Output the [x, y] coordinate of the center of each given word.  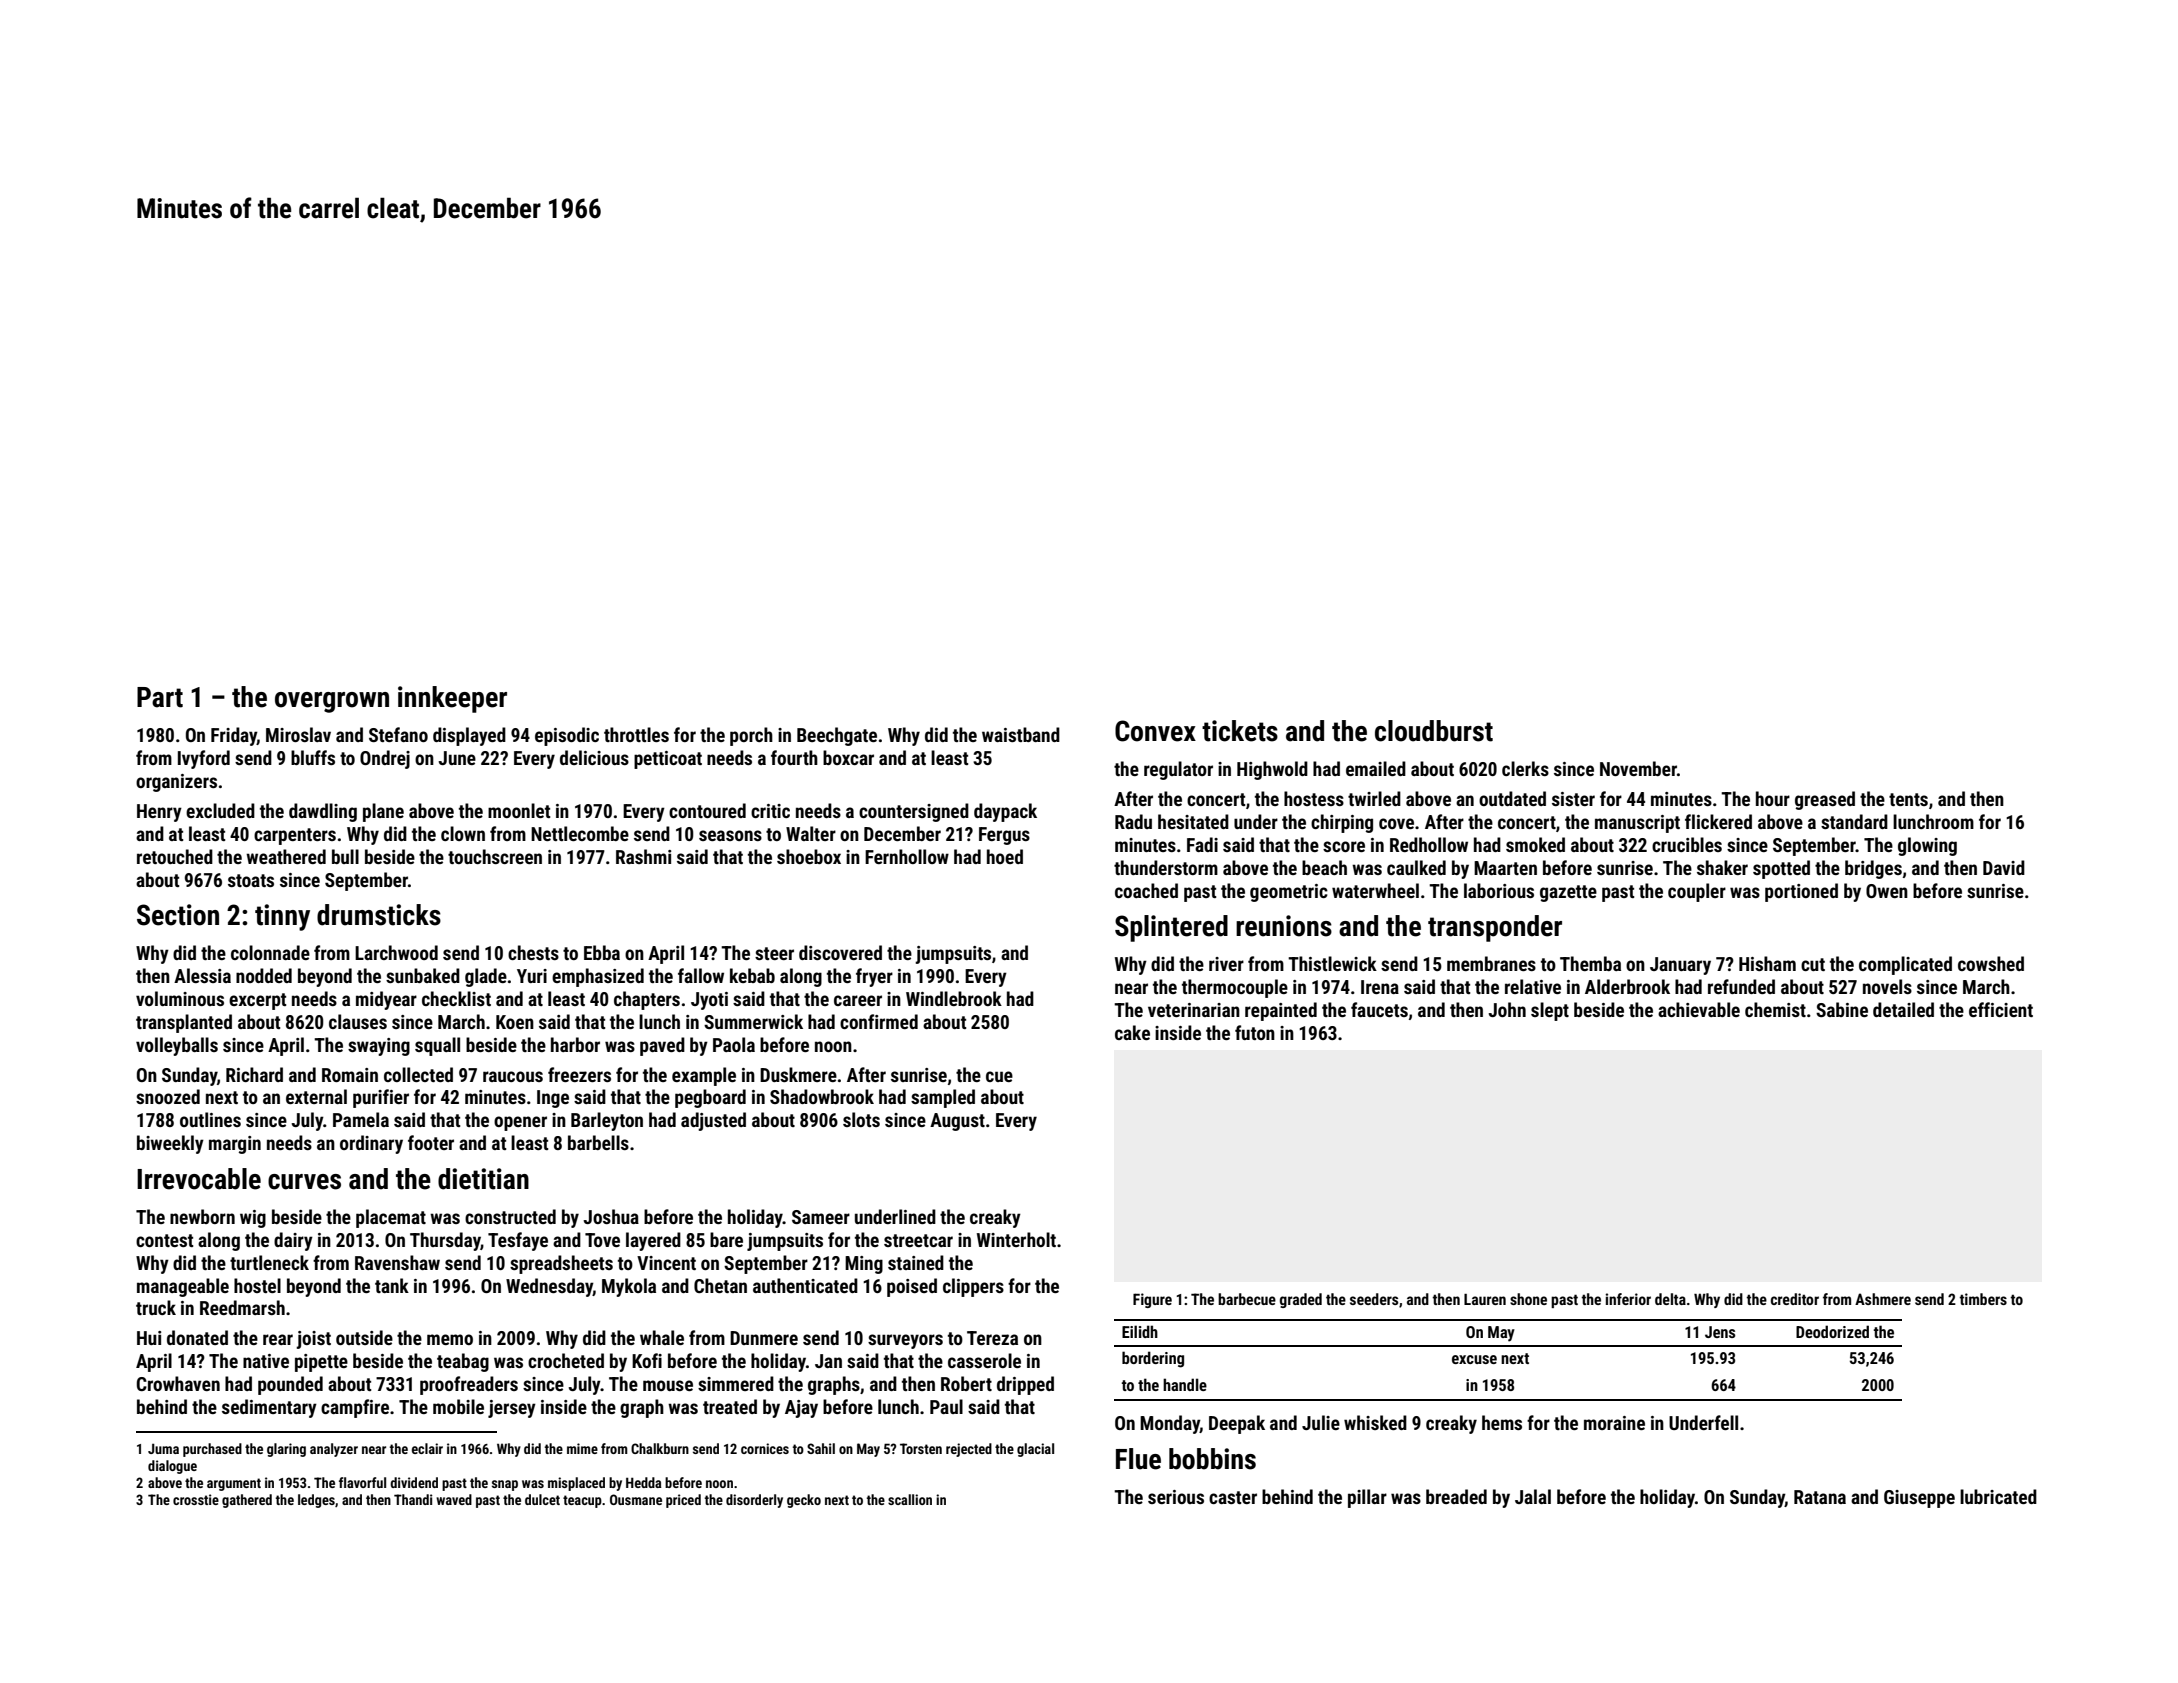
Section [178, 915]
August [957, 1122]
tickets [1240, 731]
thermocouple [1235, 988]
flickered [1718, 821]
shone [1528, 1299]
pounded [290, 1385]
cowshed [1991, 963]
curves [304, 1182]
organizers [176, 783]
